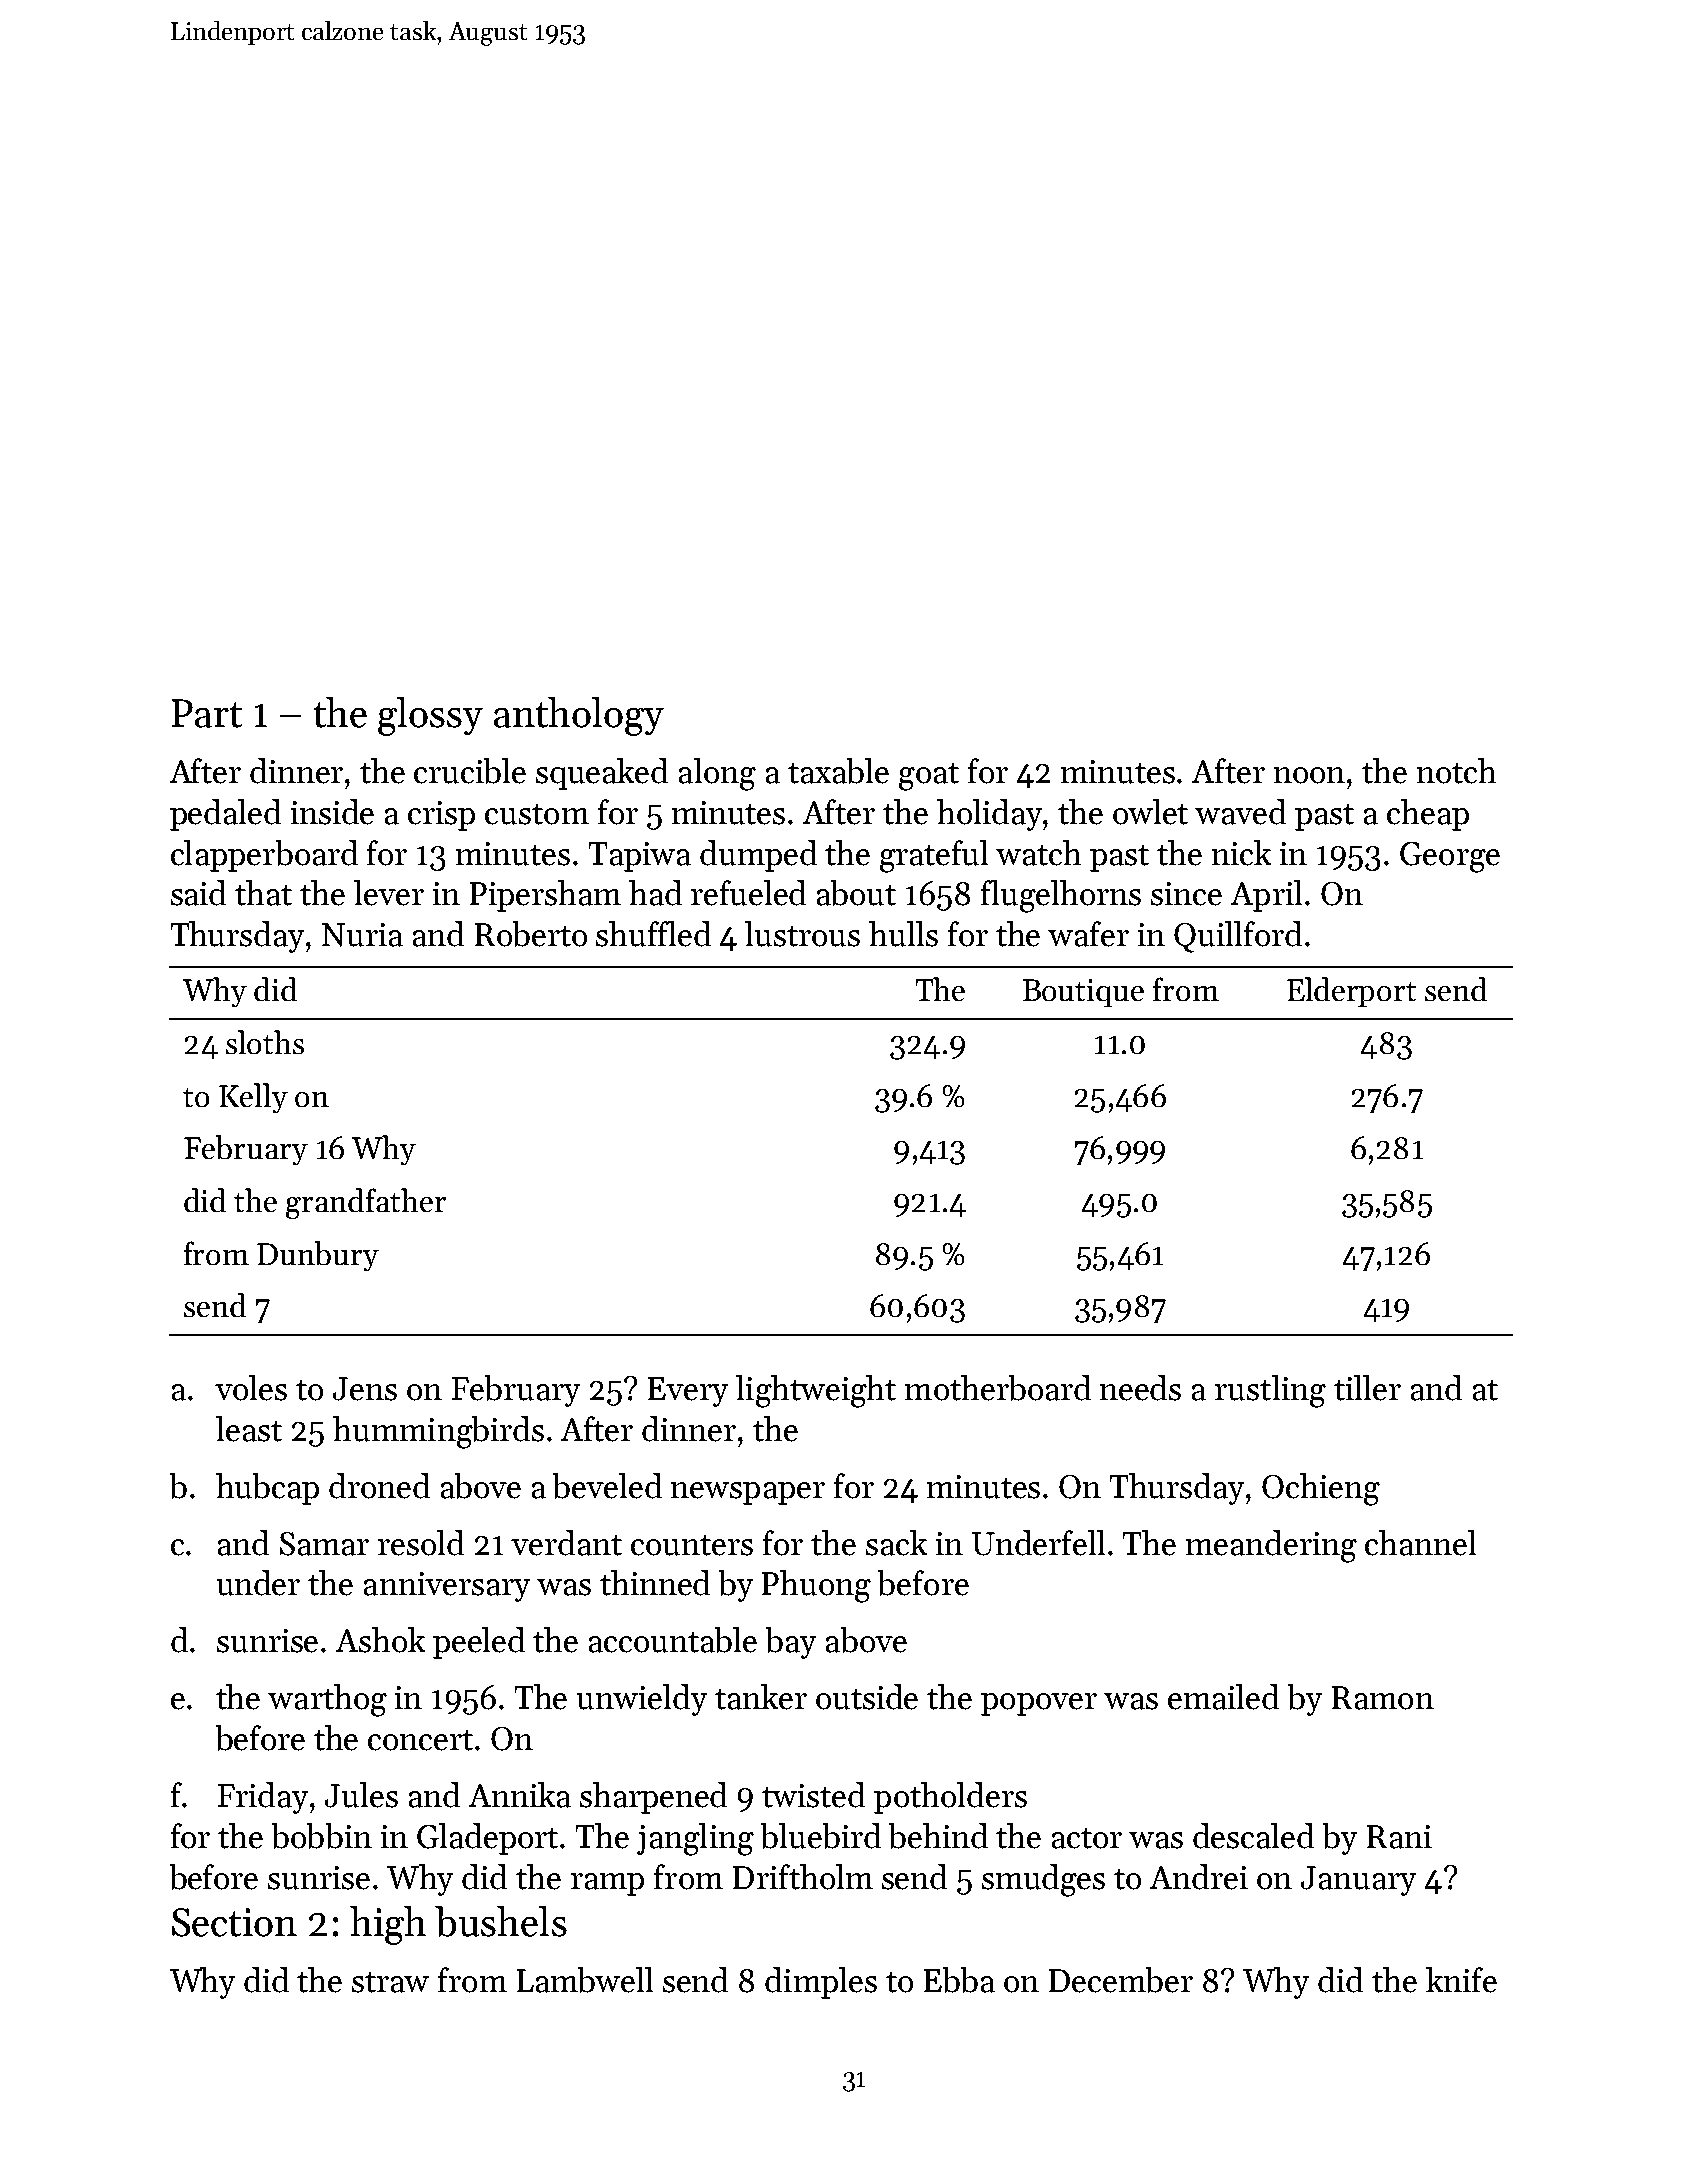 This image has width=1683, height=2178. What do you see at coordinates (959, 1980) in the image?
I see `Ebba` at bounding box center [959, 1980].
